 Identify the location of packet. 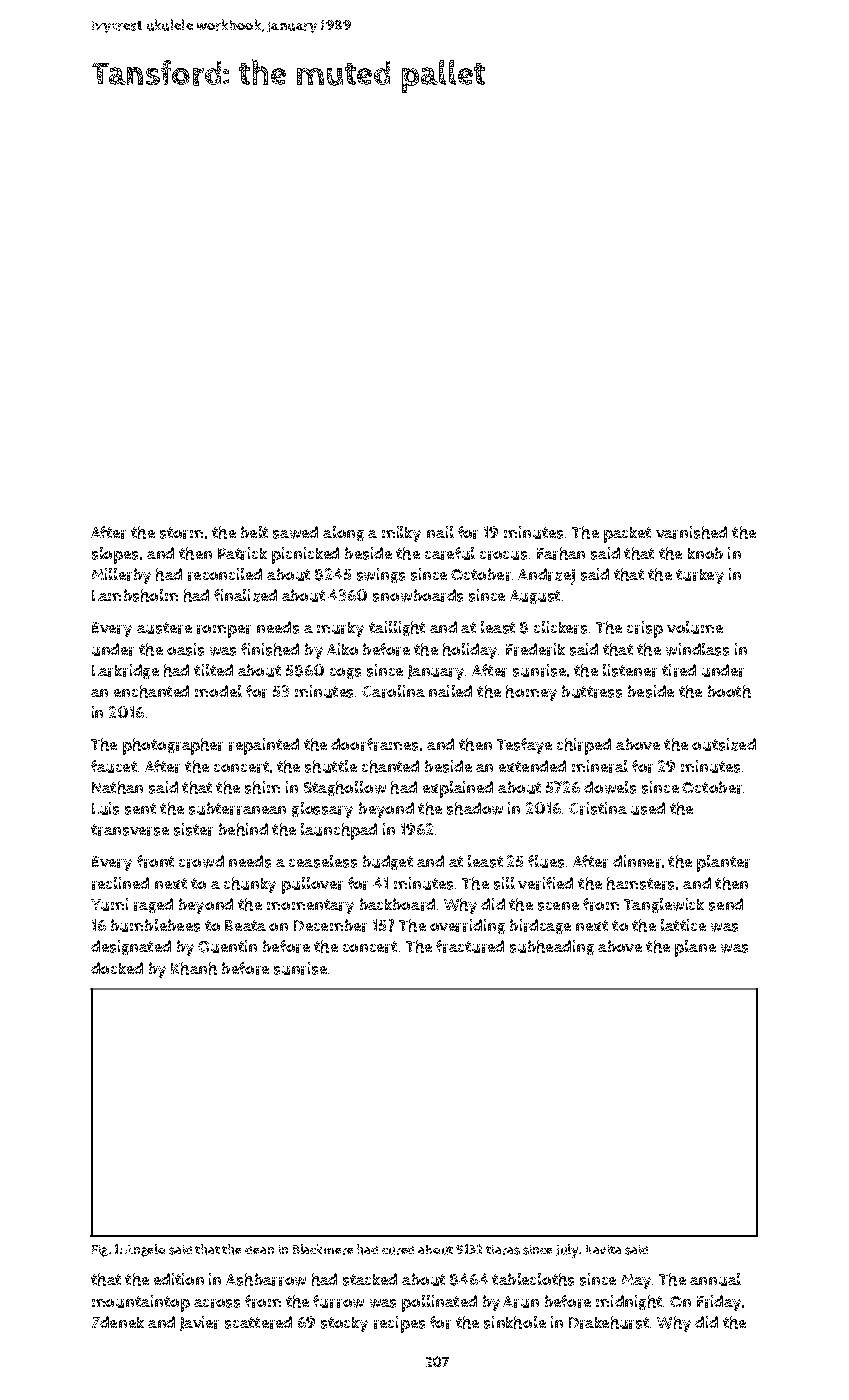
(627, 535).
